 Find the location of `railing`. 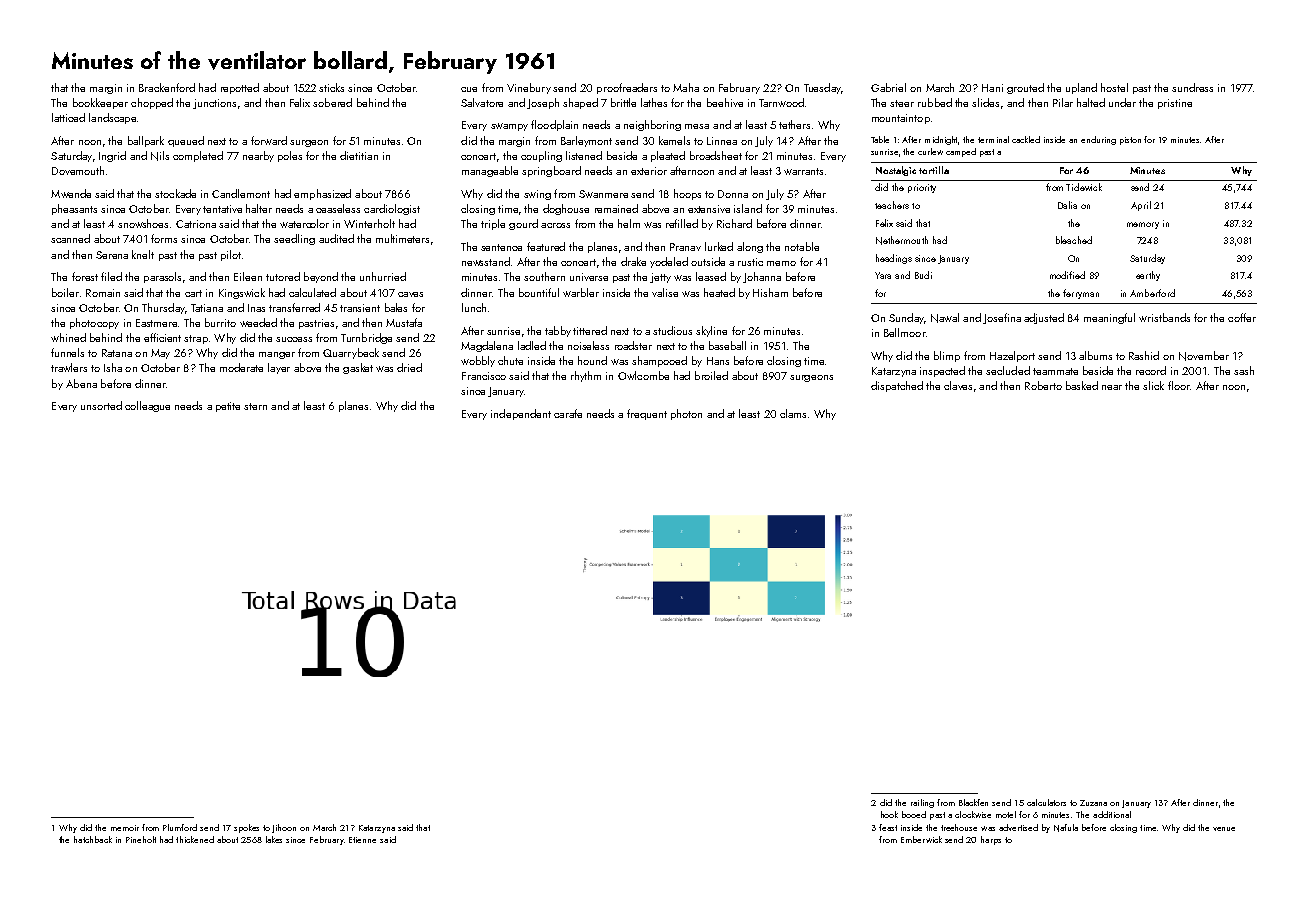

railing is located at coordinates (922, 803).
